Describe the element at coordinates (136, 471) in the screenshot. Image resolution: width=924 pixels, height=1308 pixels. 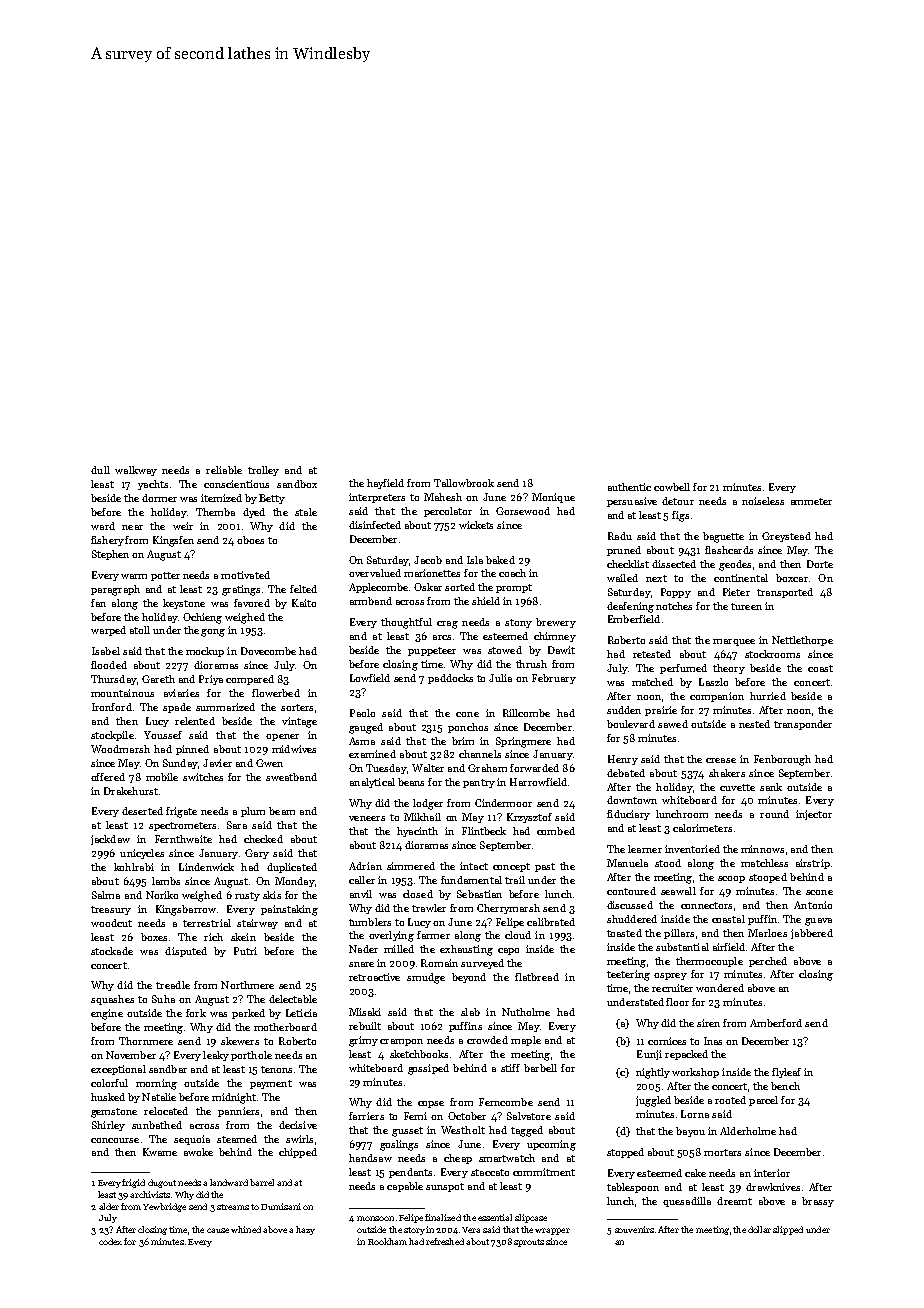
I see `walkway` at that location.
